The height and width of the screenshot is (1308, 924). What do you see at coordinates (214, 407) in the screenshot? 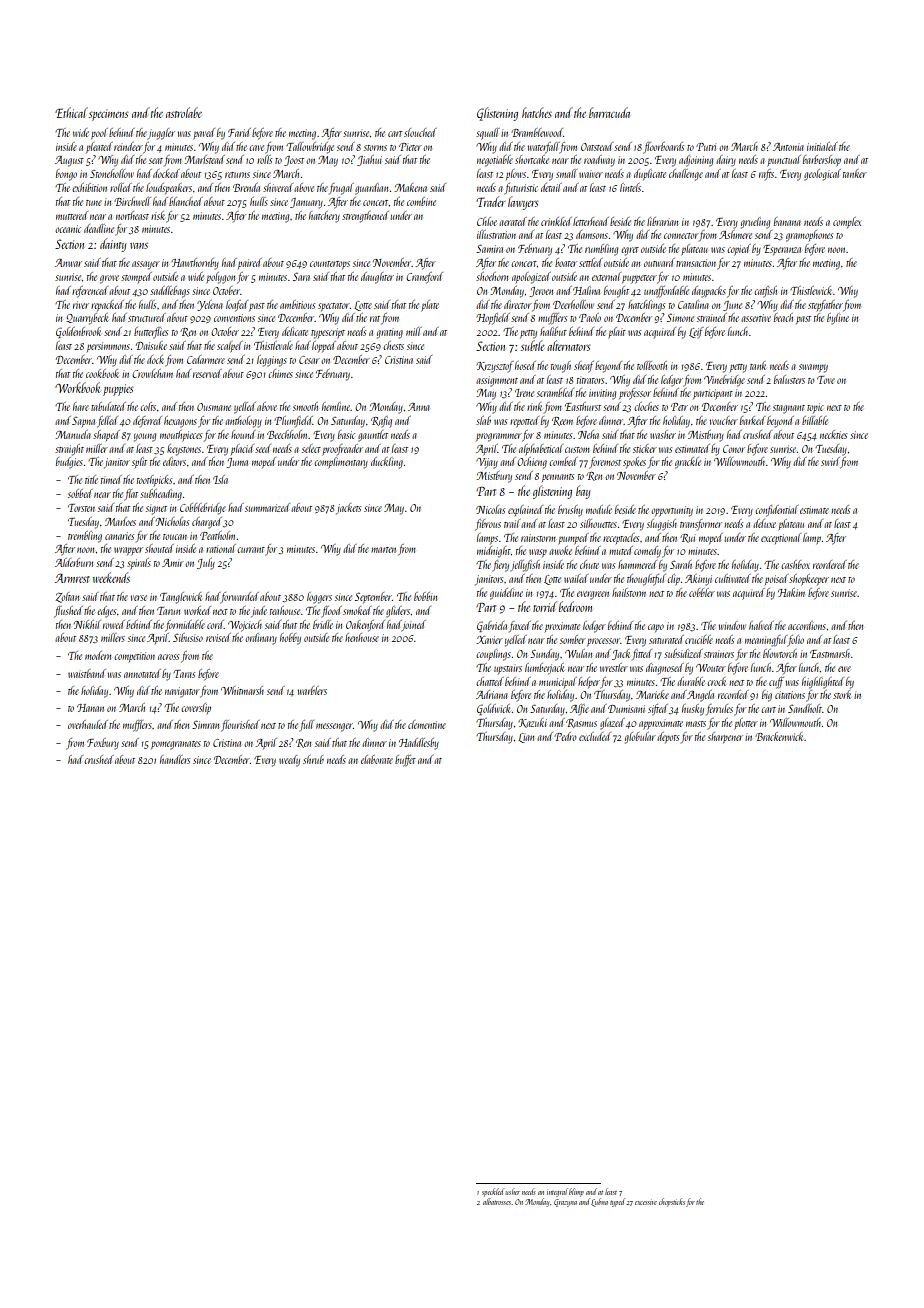
I see `Ousmane` at bounding box center [214, 407].
